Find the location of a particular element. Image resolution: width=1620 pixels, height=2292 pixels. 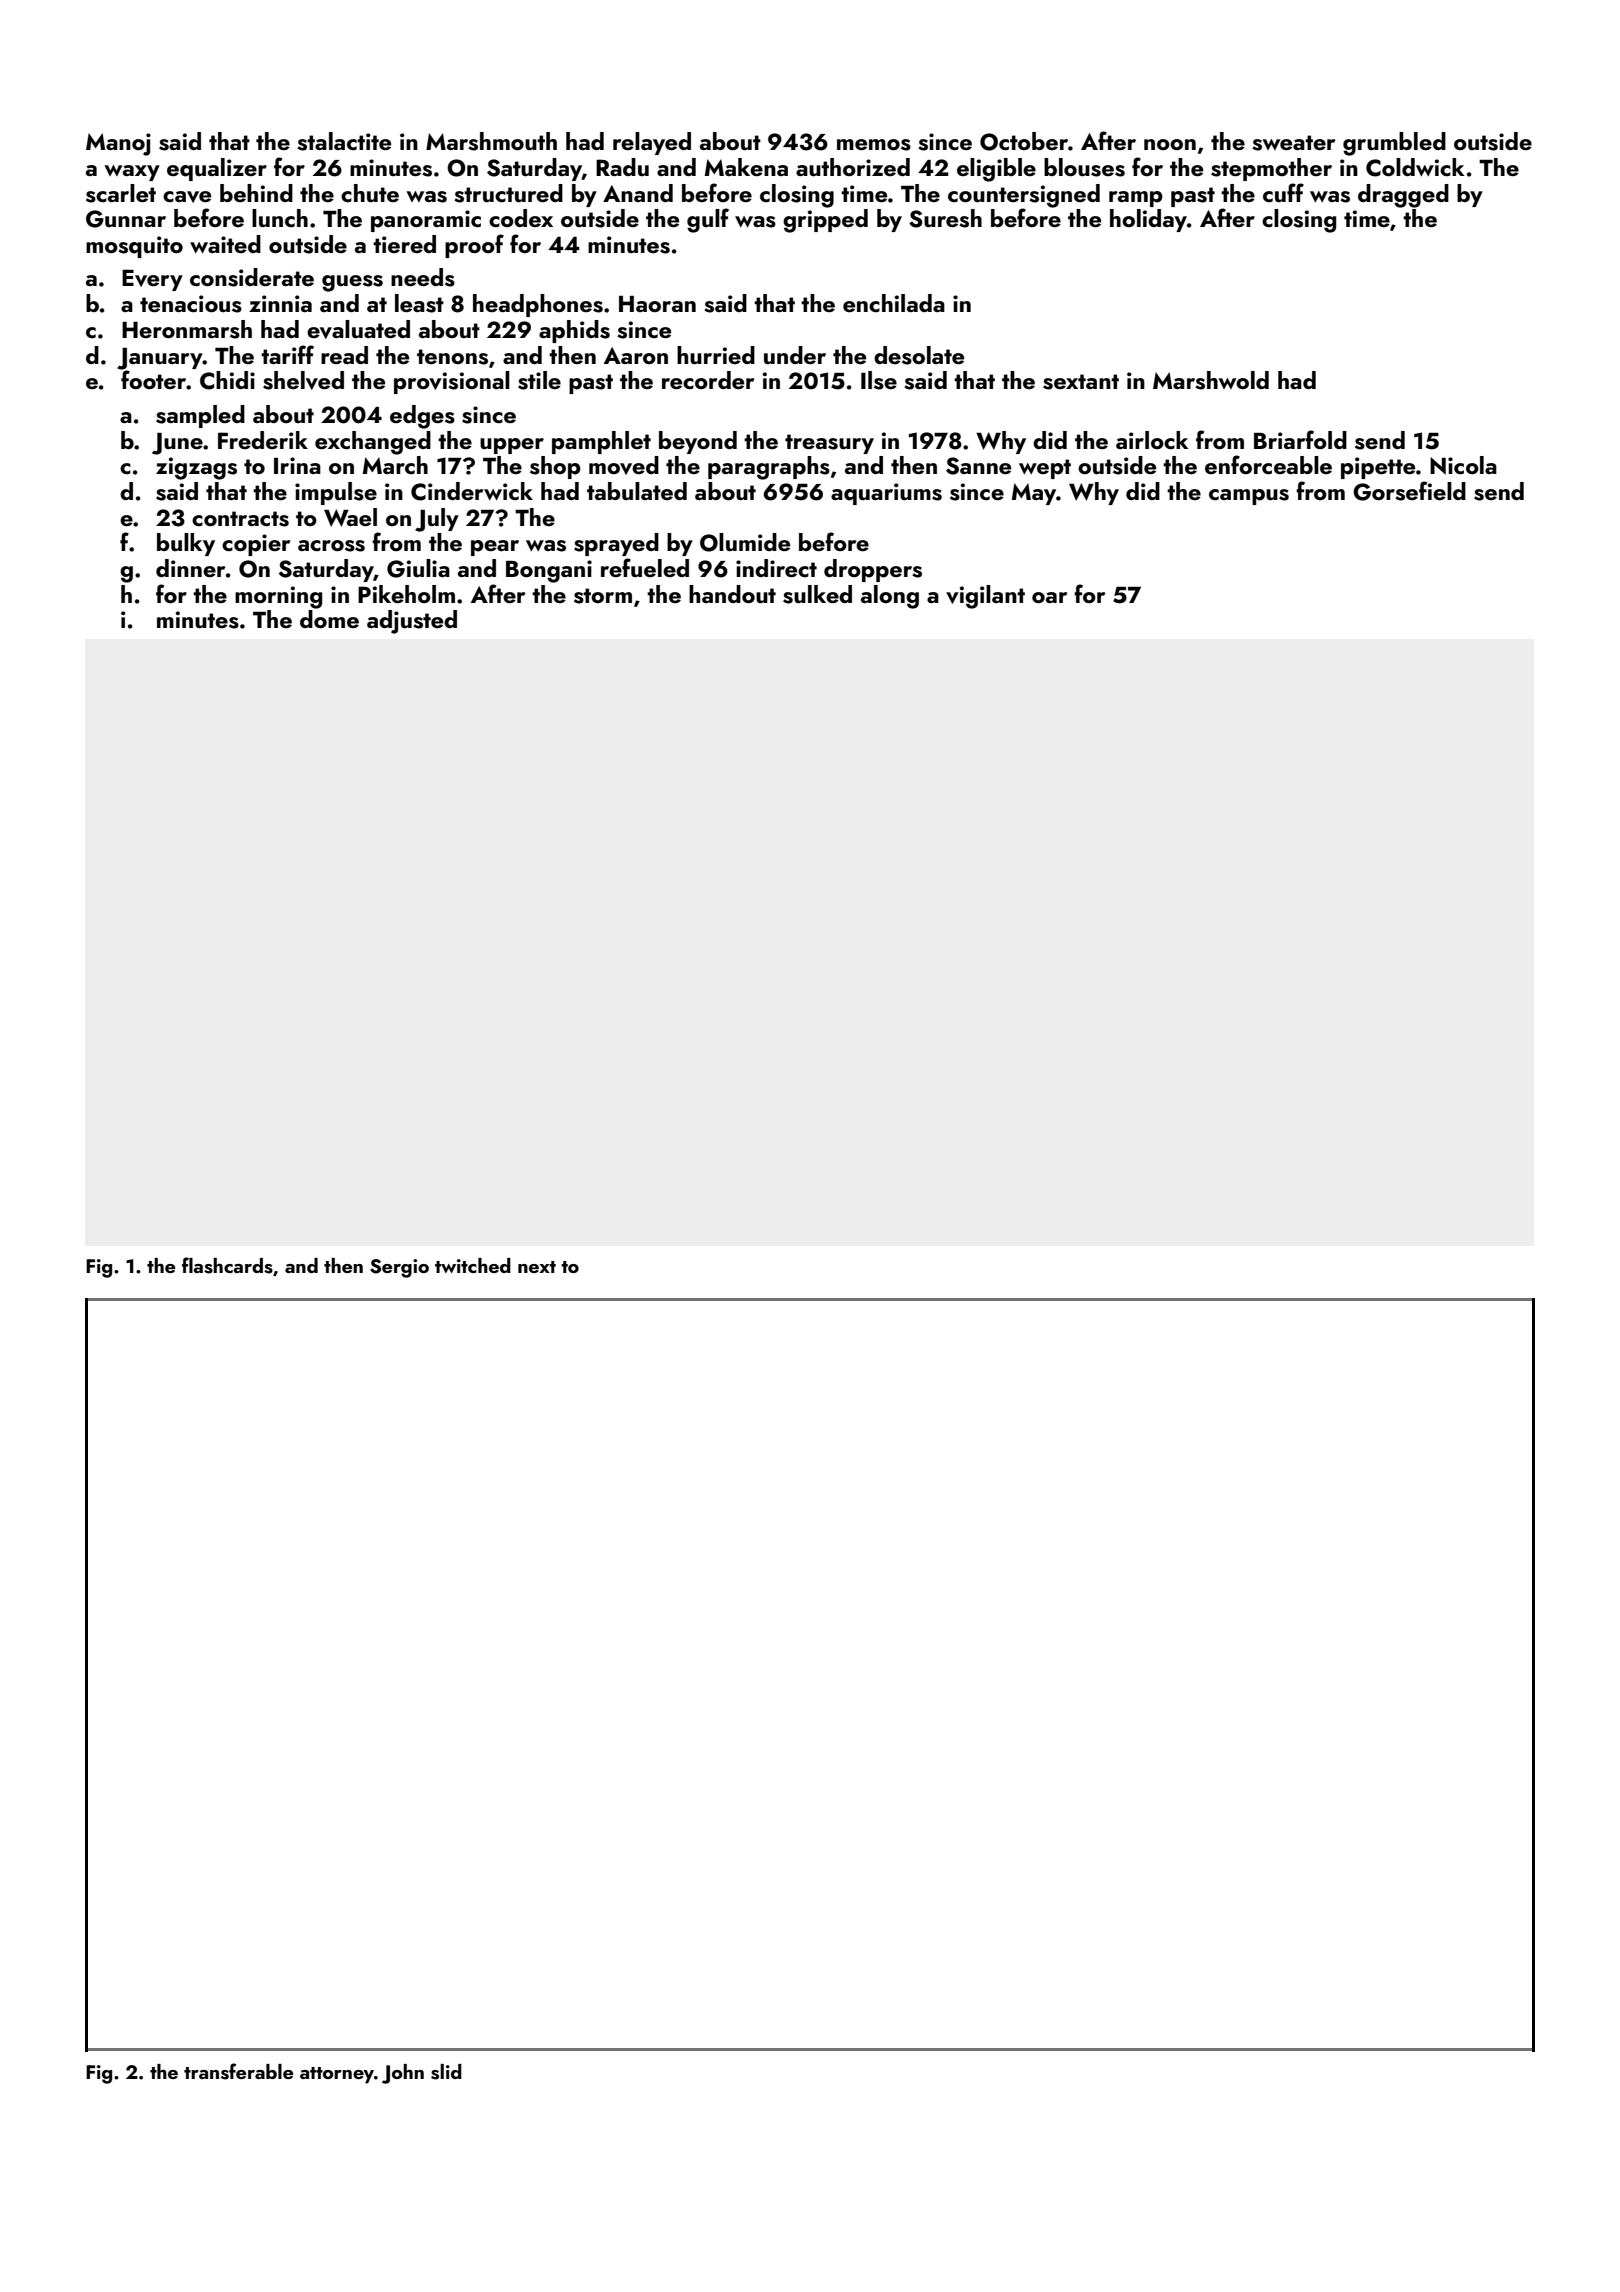

Marshmouth is located at coordinates (491, 141).
